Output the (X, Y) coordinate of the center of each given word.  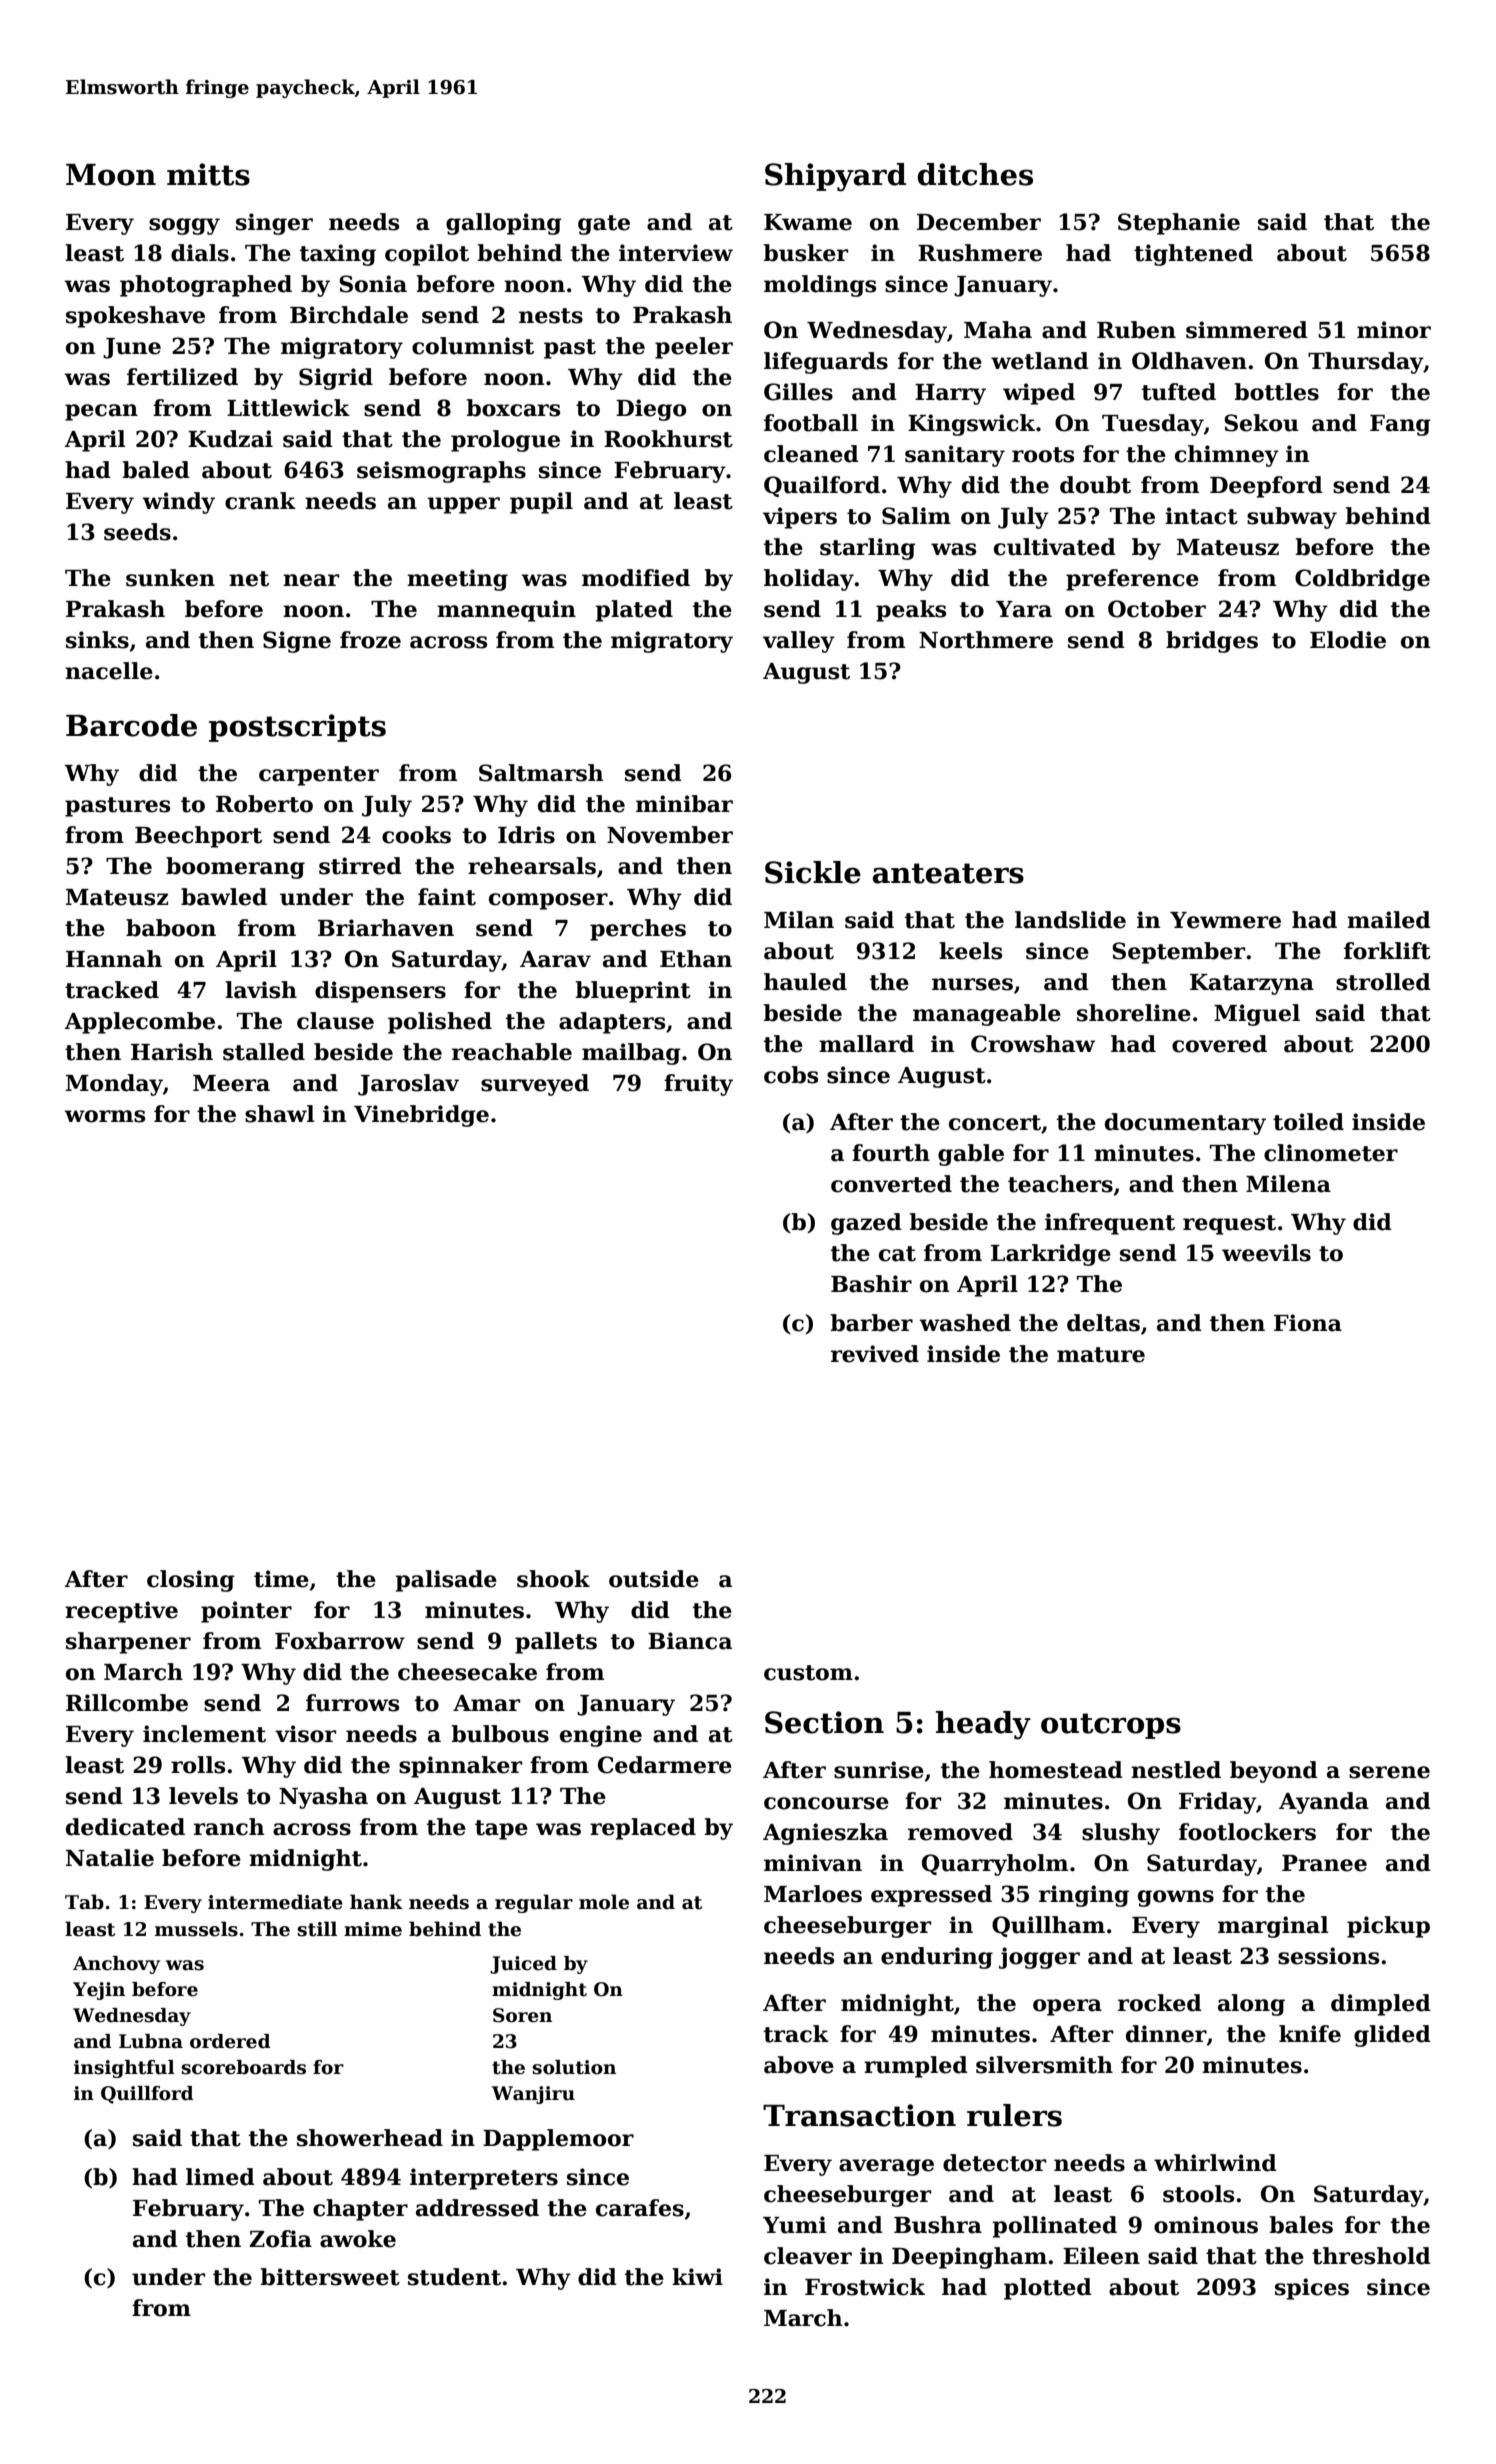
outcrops (1111, 1726)
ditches (975, 174)
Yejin (99, 1991)
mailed (1389, 920)
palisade (446, 1581)
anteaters (948, 873)
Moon (111, 175)
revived (875, 1354)
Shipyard (835, 177)
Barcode (131, 725)
